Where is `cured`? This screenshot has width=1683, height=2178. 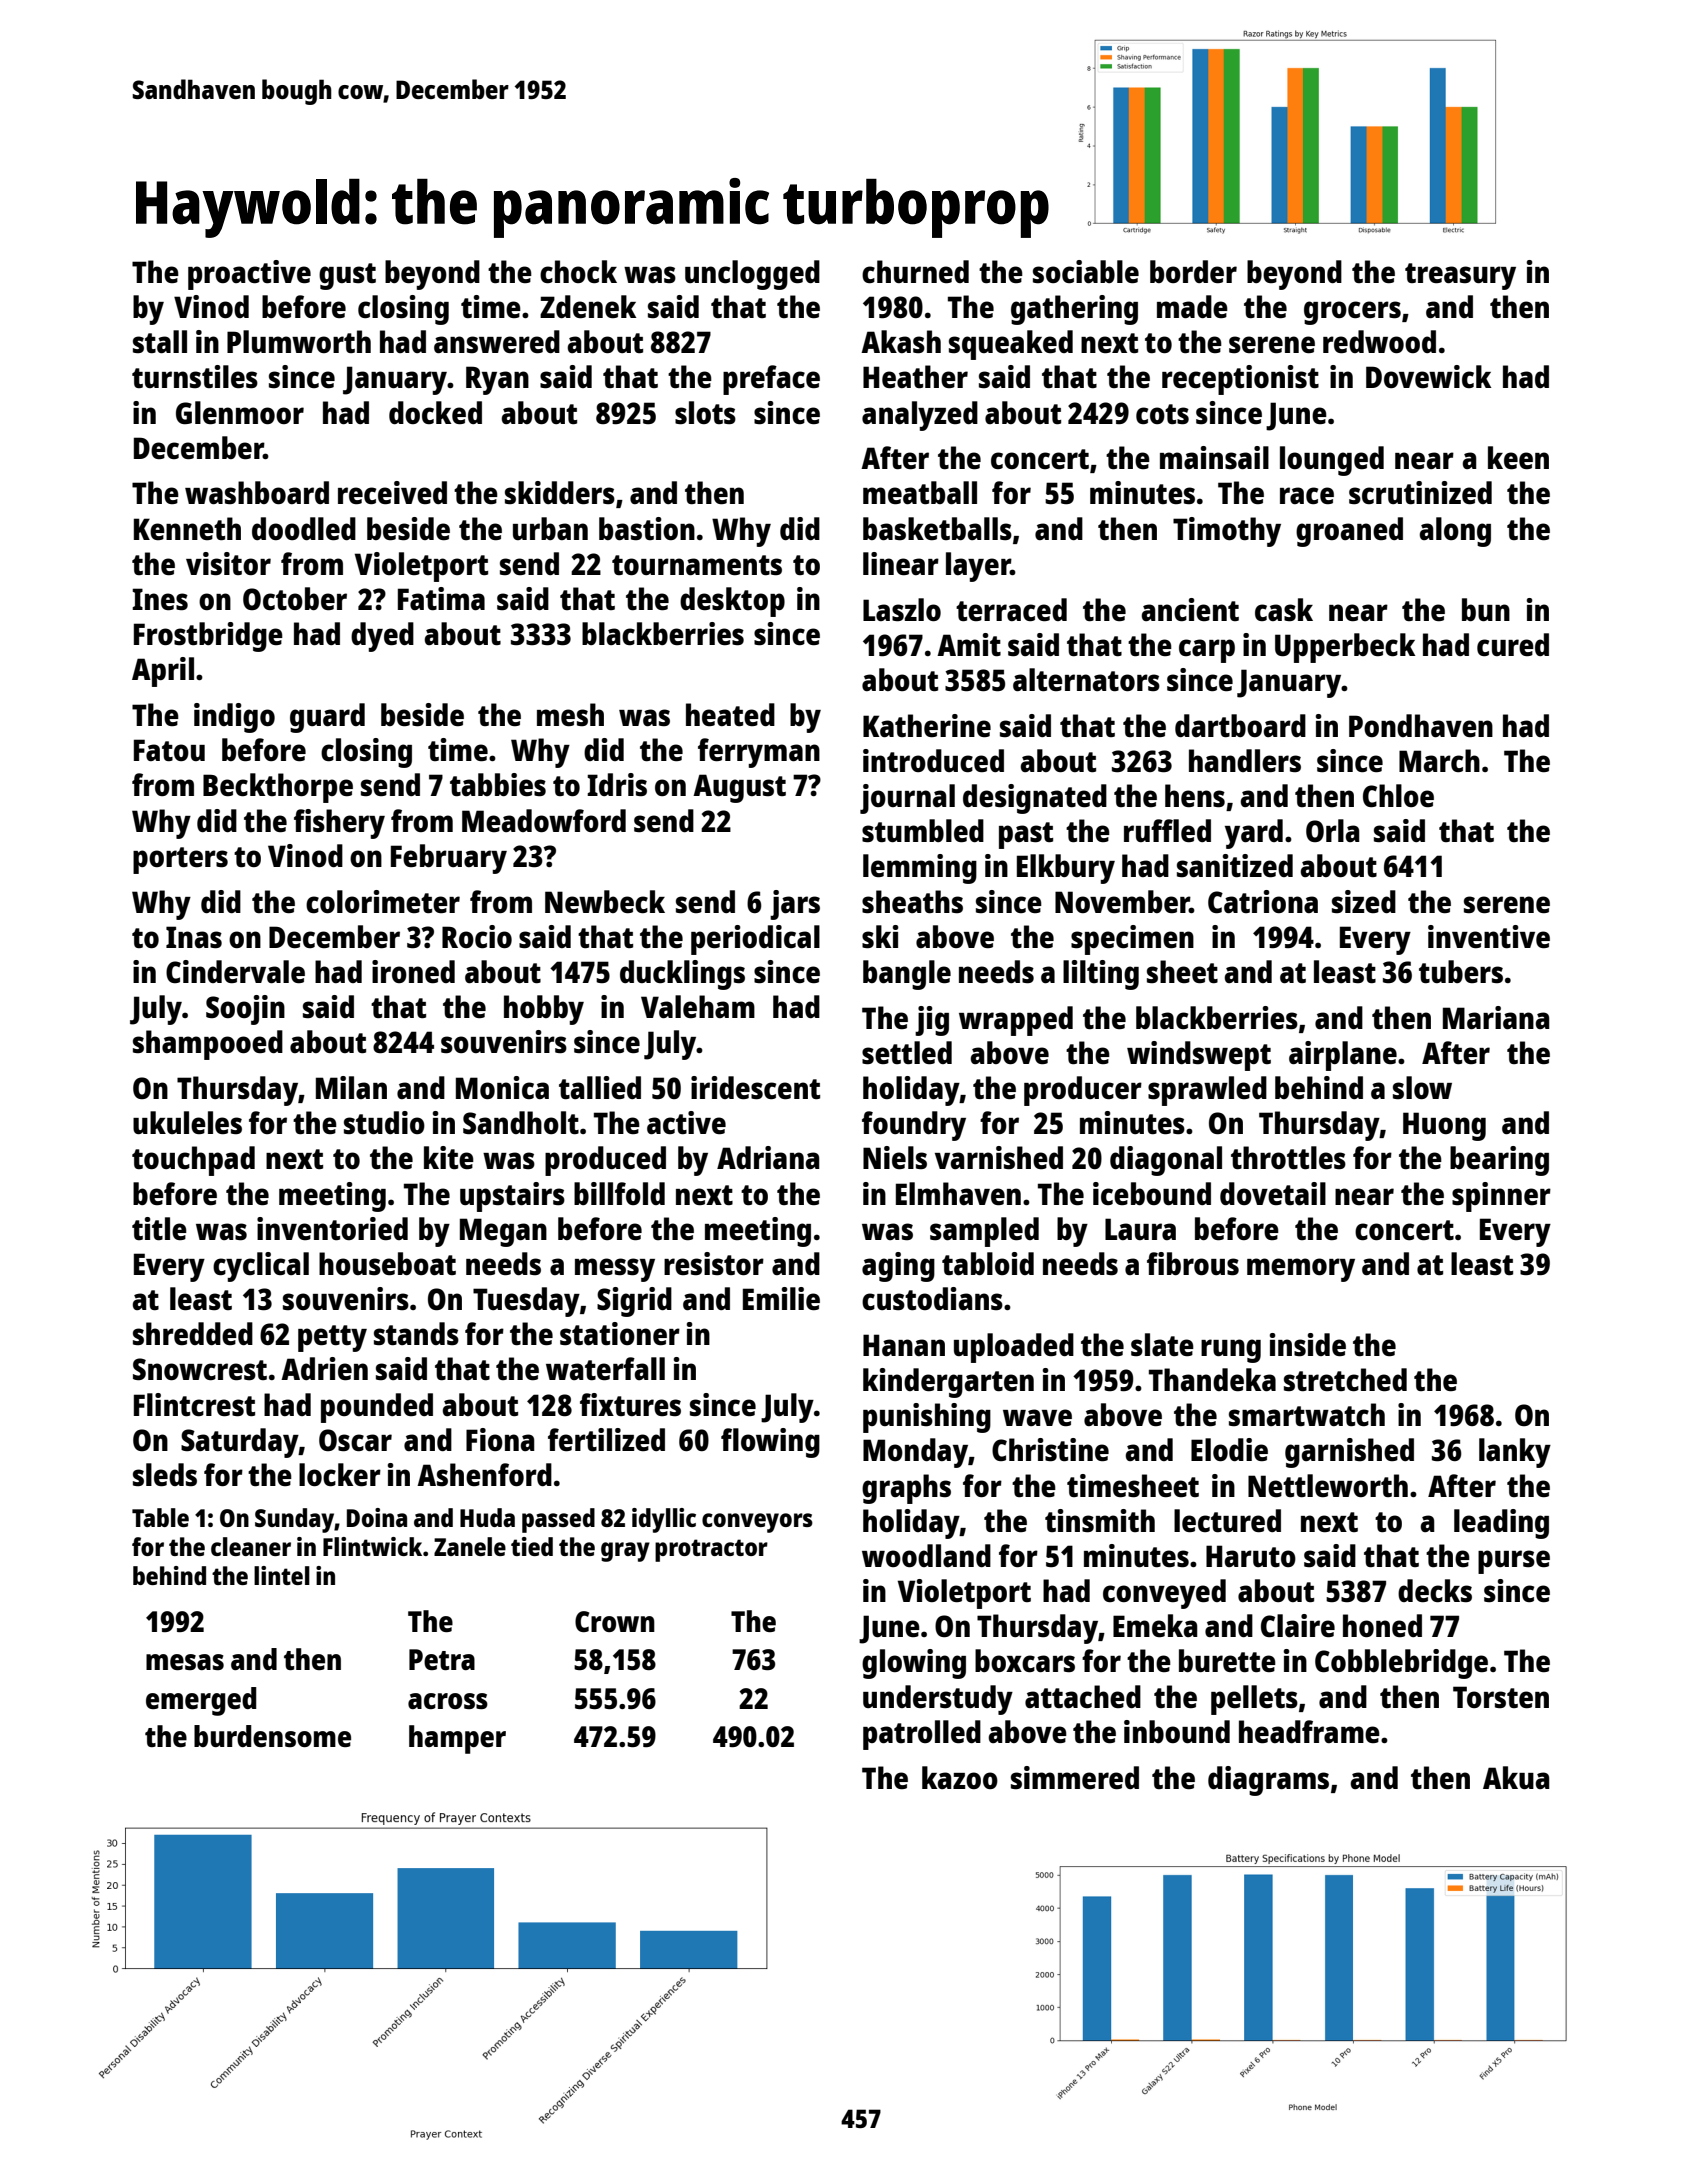
cured is located at coordinates (1513, 644).
